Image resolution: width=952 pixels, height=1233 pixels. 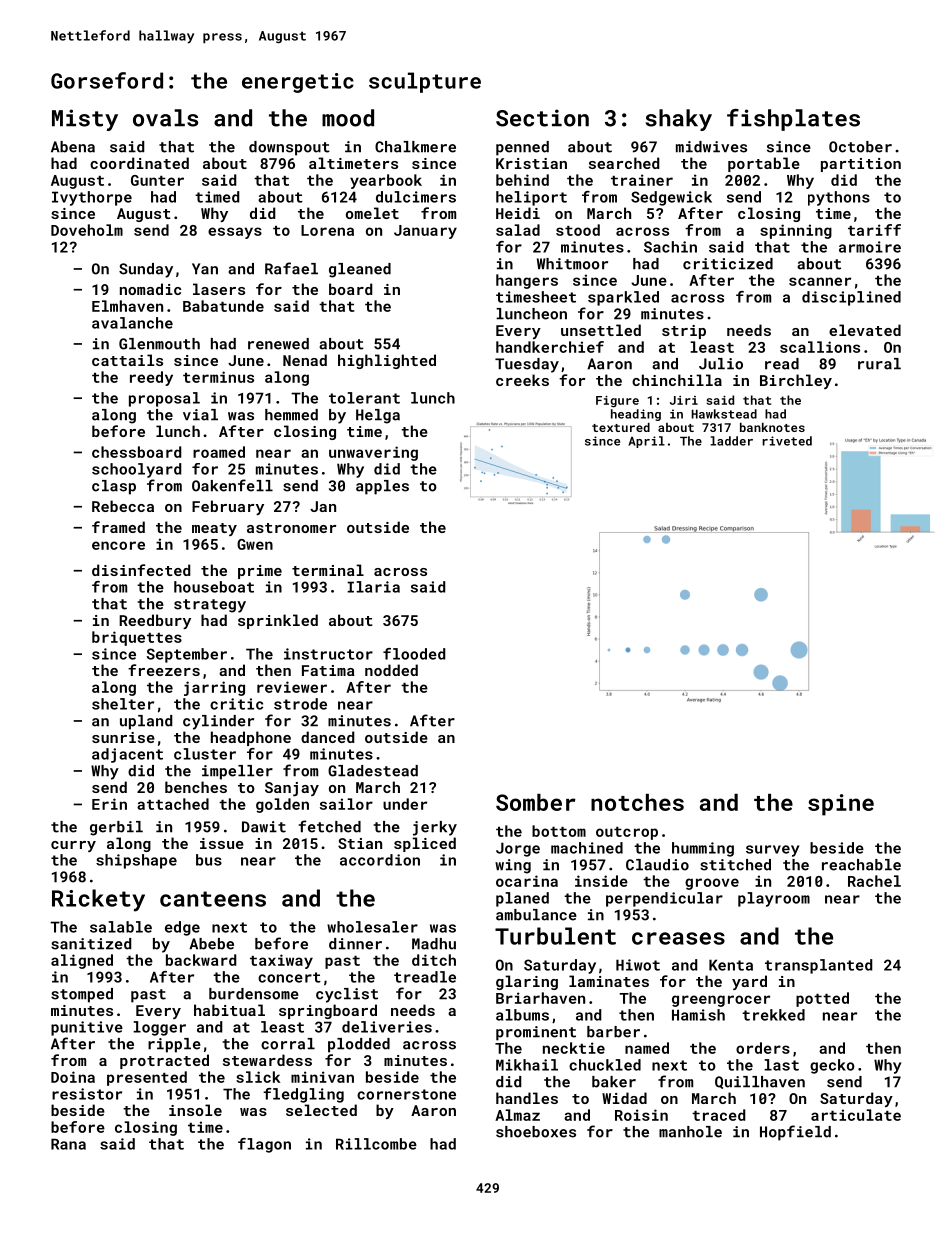 What do you see at coordinates (841, 805) in the screenshot?
I see `spine` at bounding box center [841, 805].
